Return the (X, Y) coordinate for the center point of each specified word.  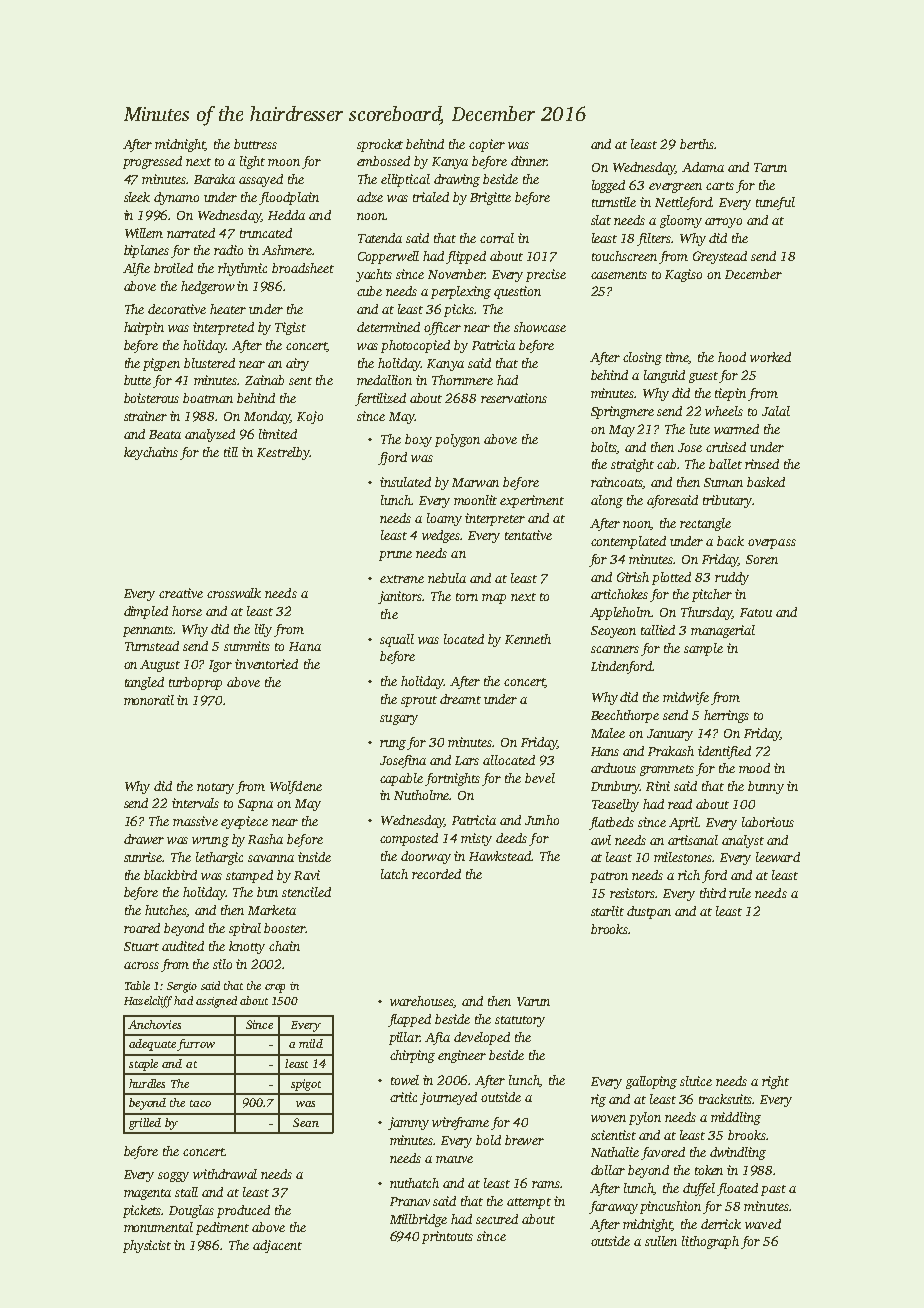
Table (137, 985)
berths (697, 144)
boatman (208, 398)
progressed (152, 162)
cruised (726, 447)
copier (487, 145)
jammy (408, 1123)
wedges (441, 536)
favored (663, 1153)
